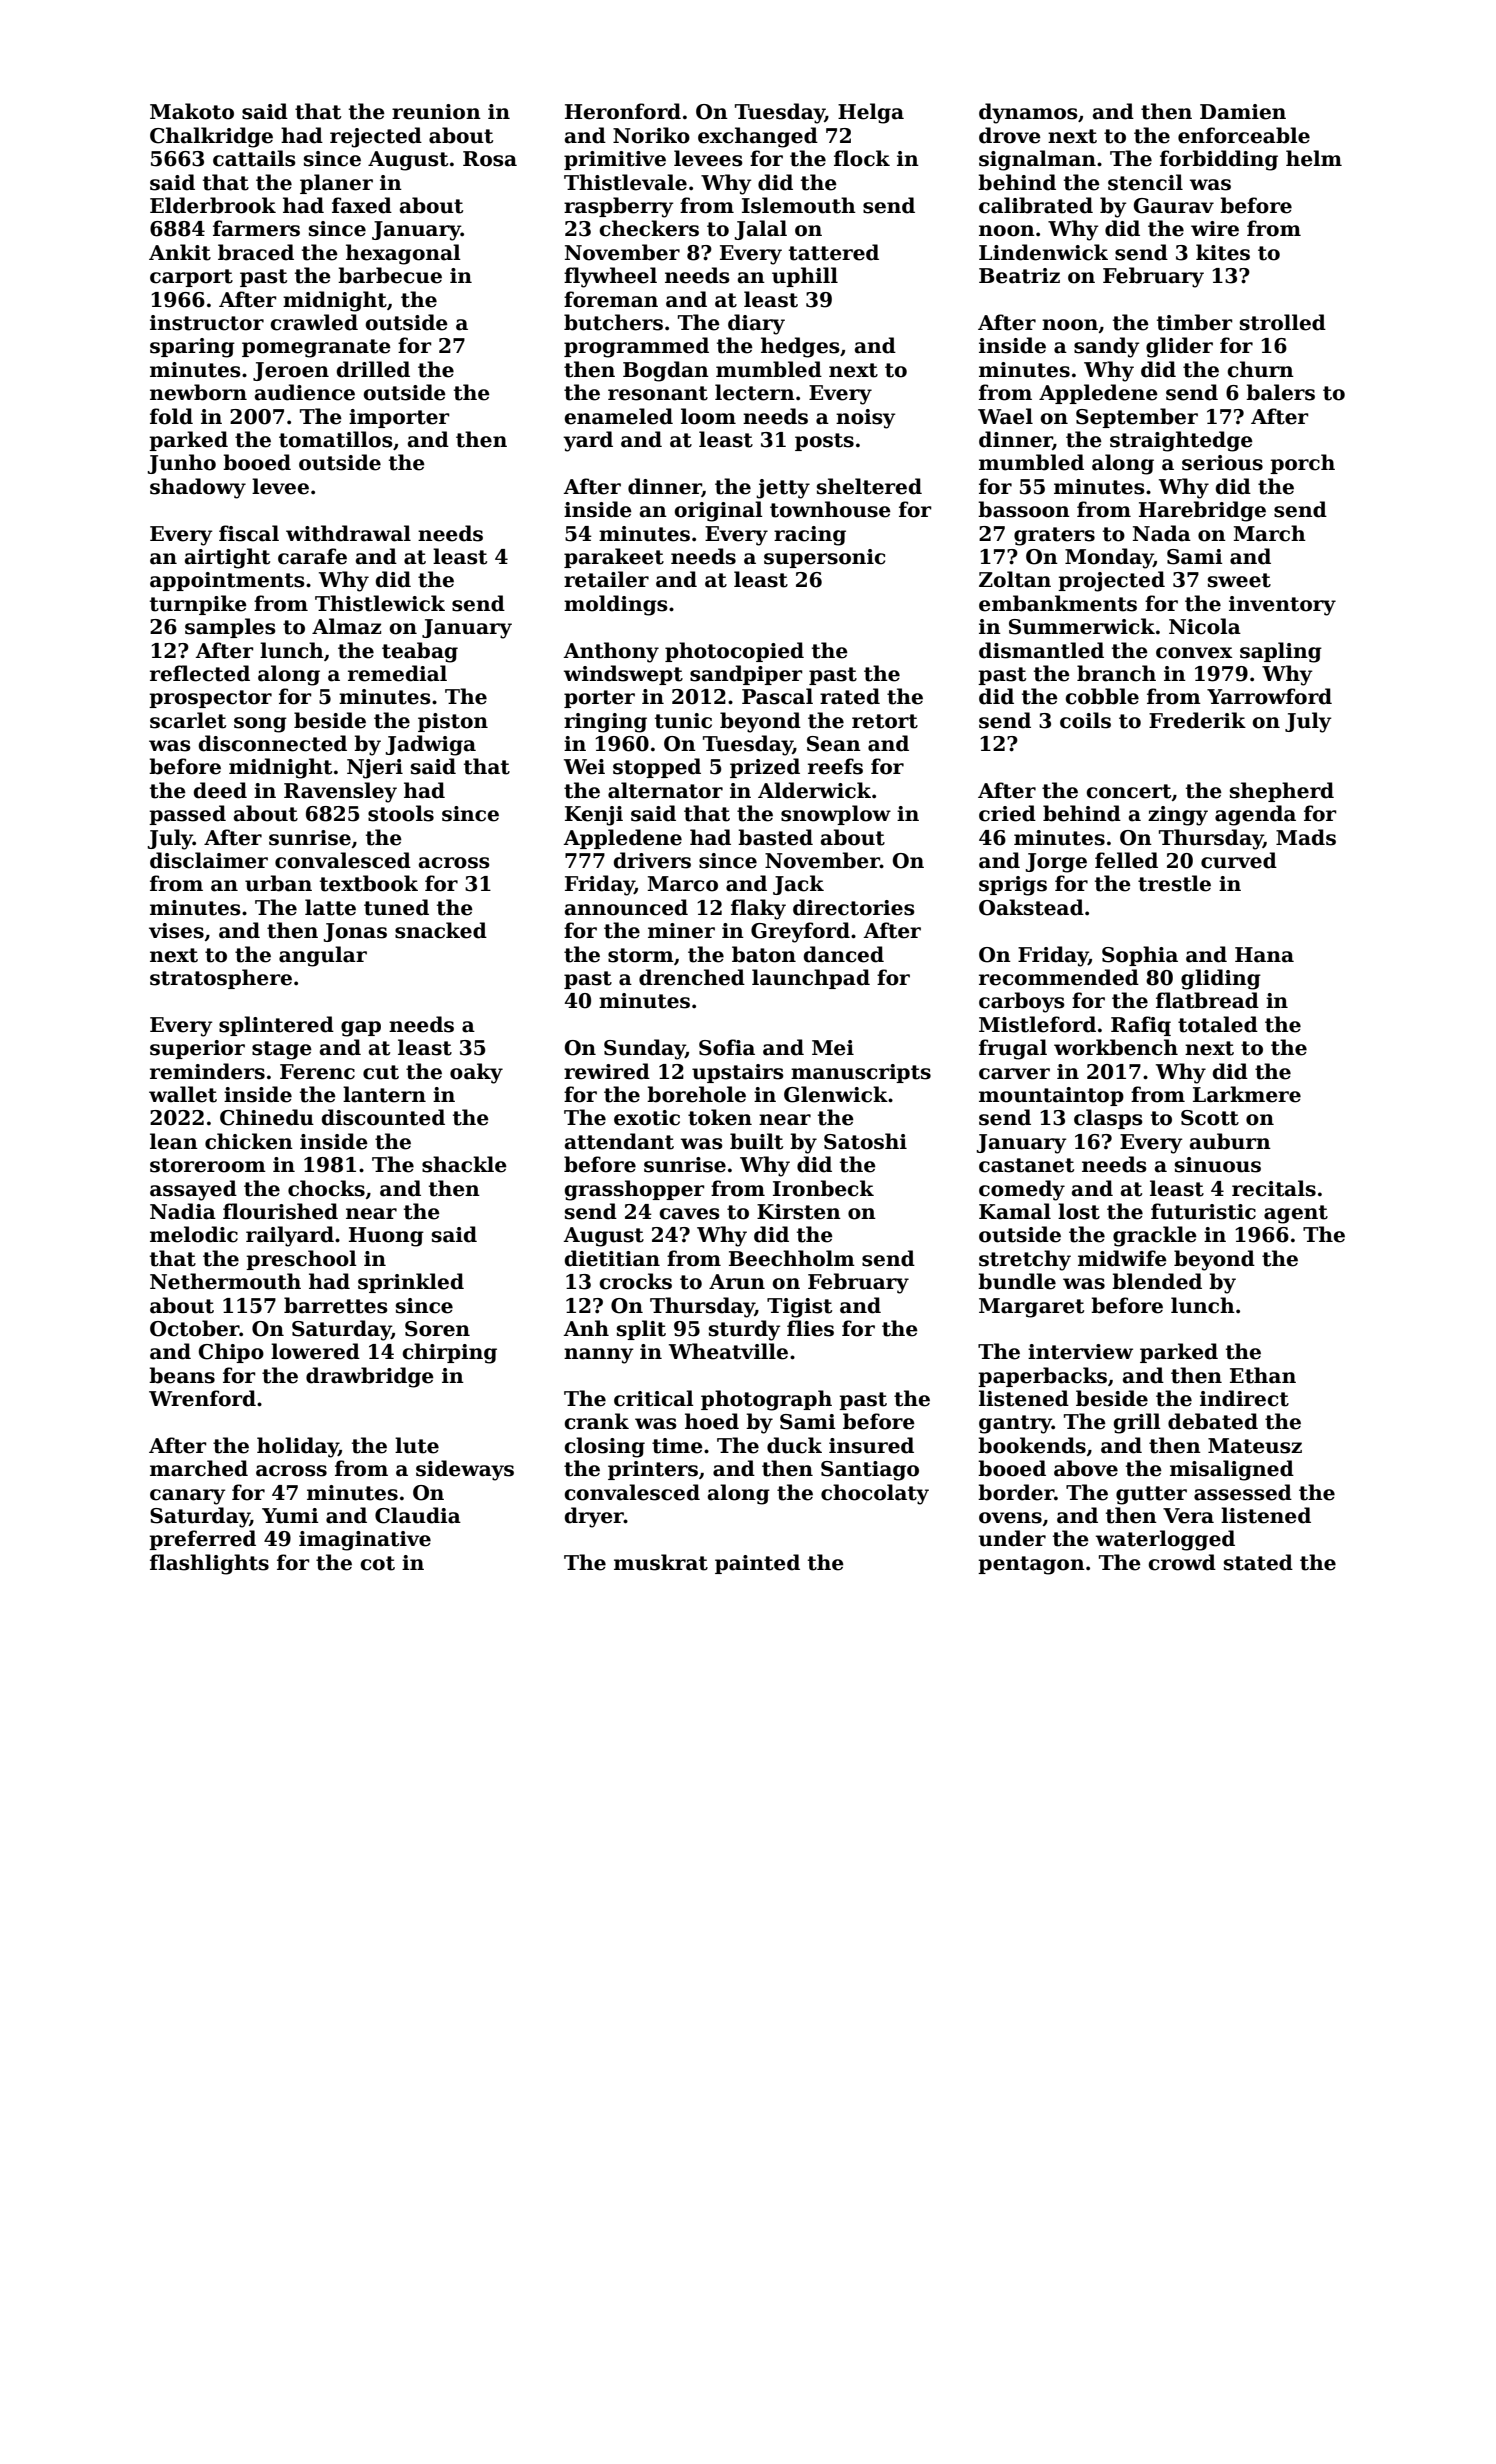 This image has width=1496, height=2464. Describe the element at coordinates (365, 1541) in the image. I see `imaginative` at that location.
